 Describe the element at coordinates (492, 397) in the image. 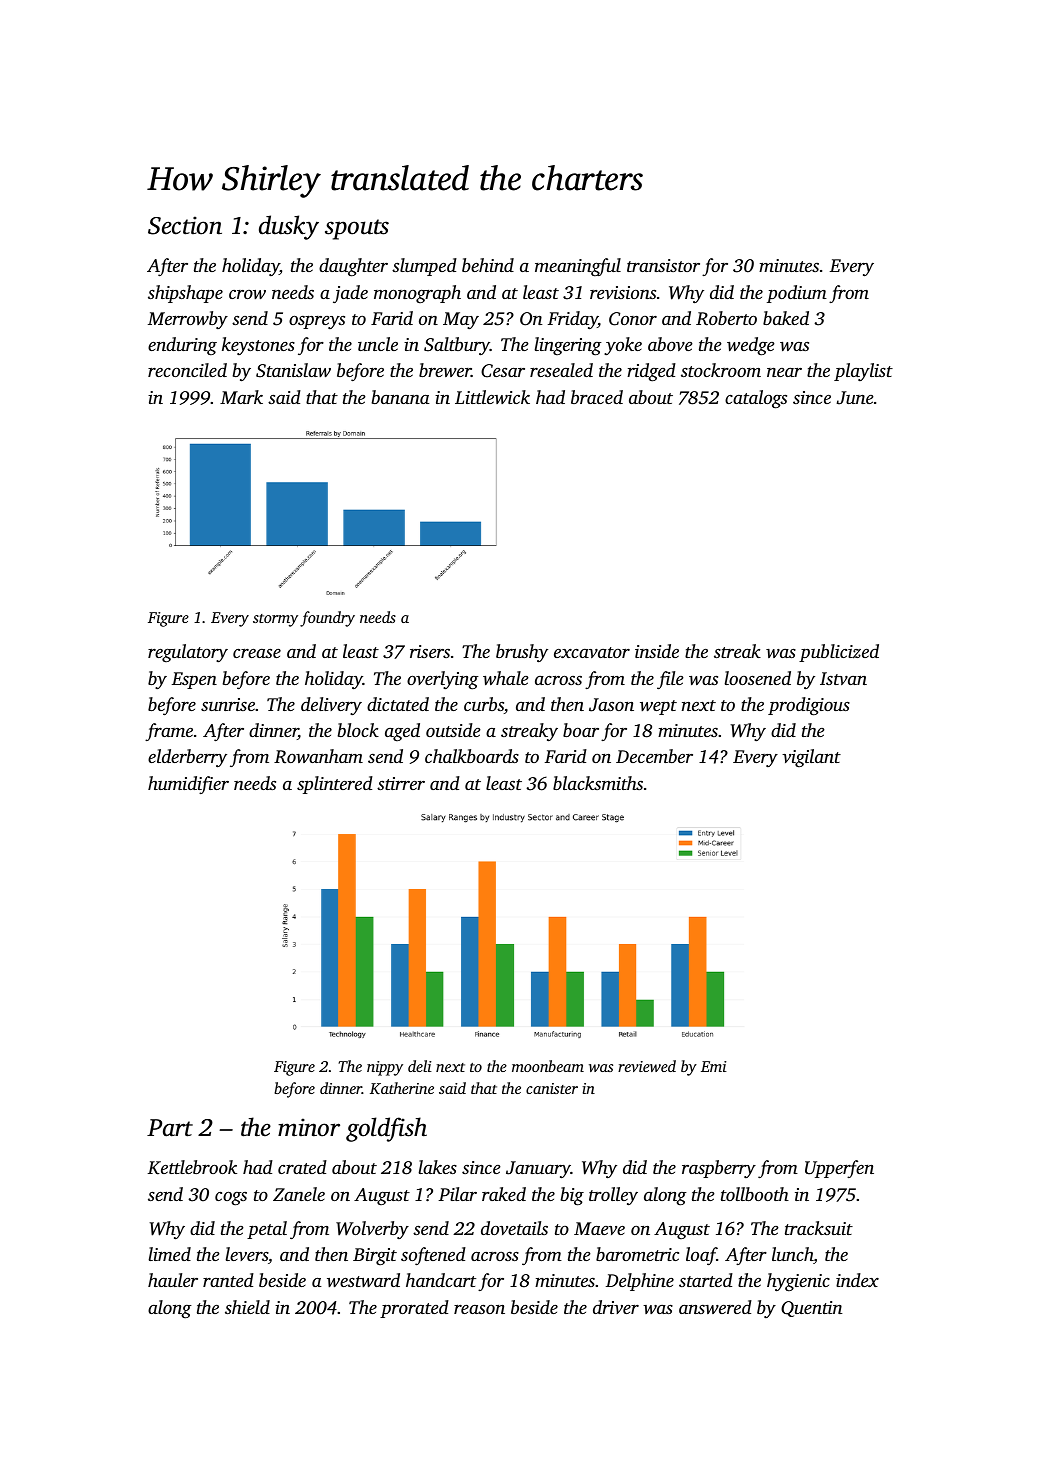

I see `Littlewick` at that location.
